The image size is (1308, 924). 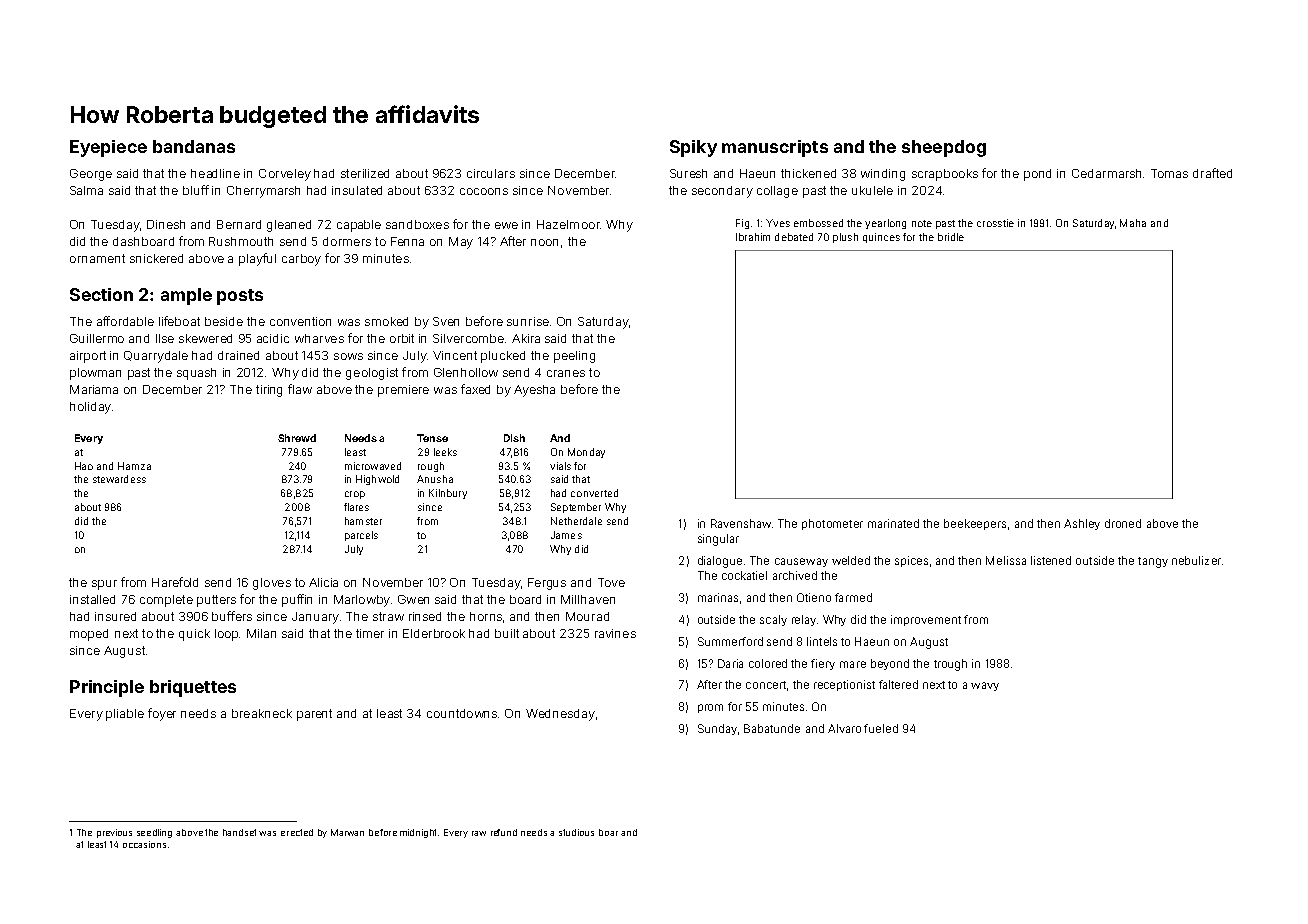 I want to click on Eyepiece, so click(x=108, y=148).
